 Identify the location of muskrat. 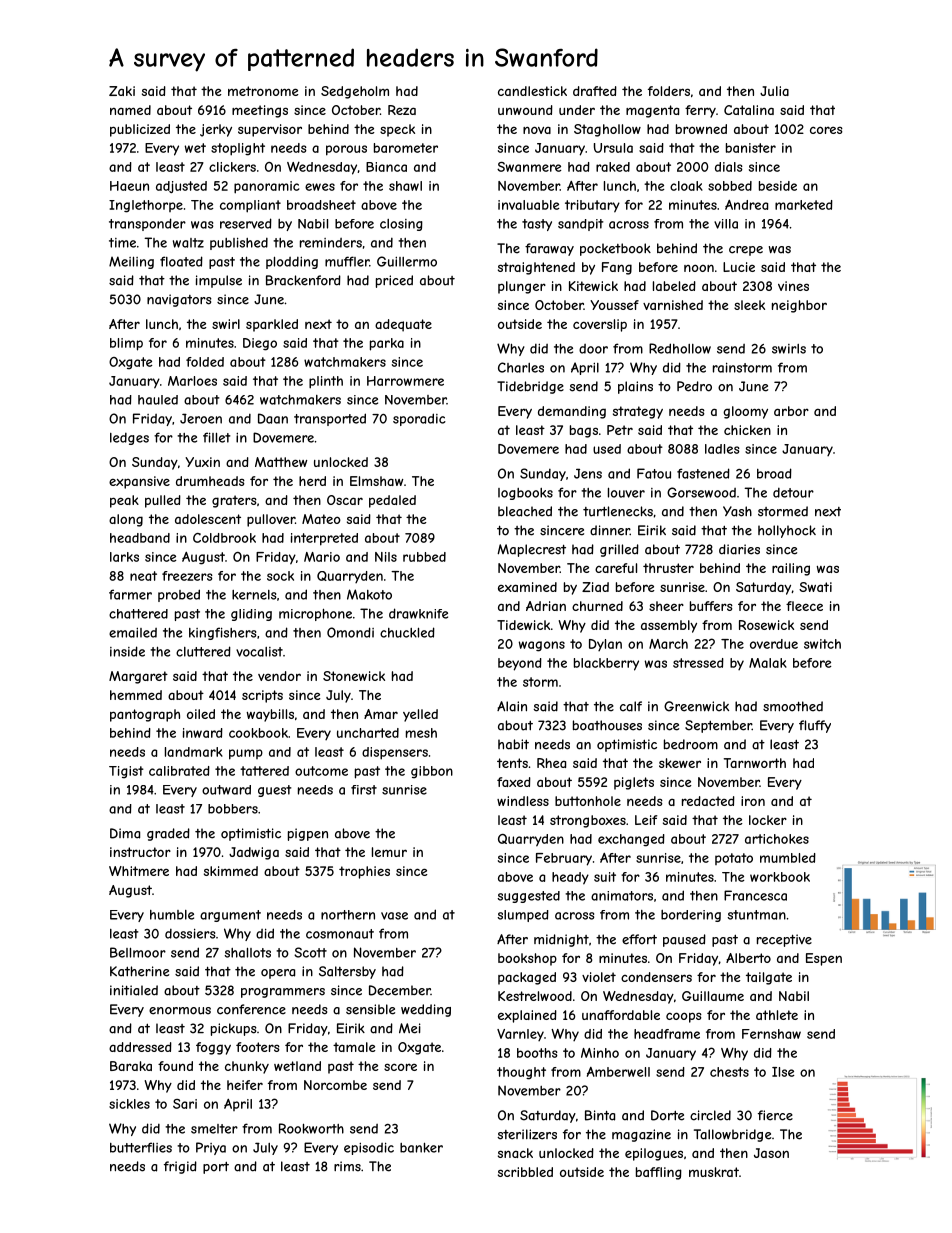
(714, 1172).
